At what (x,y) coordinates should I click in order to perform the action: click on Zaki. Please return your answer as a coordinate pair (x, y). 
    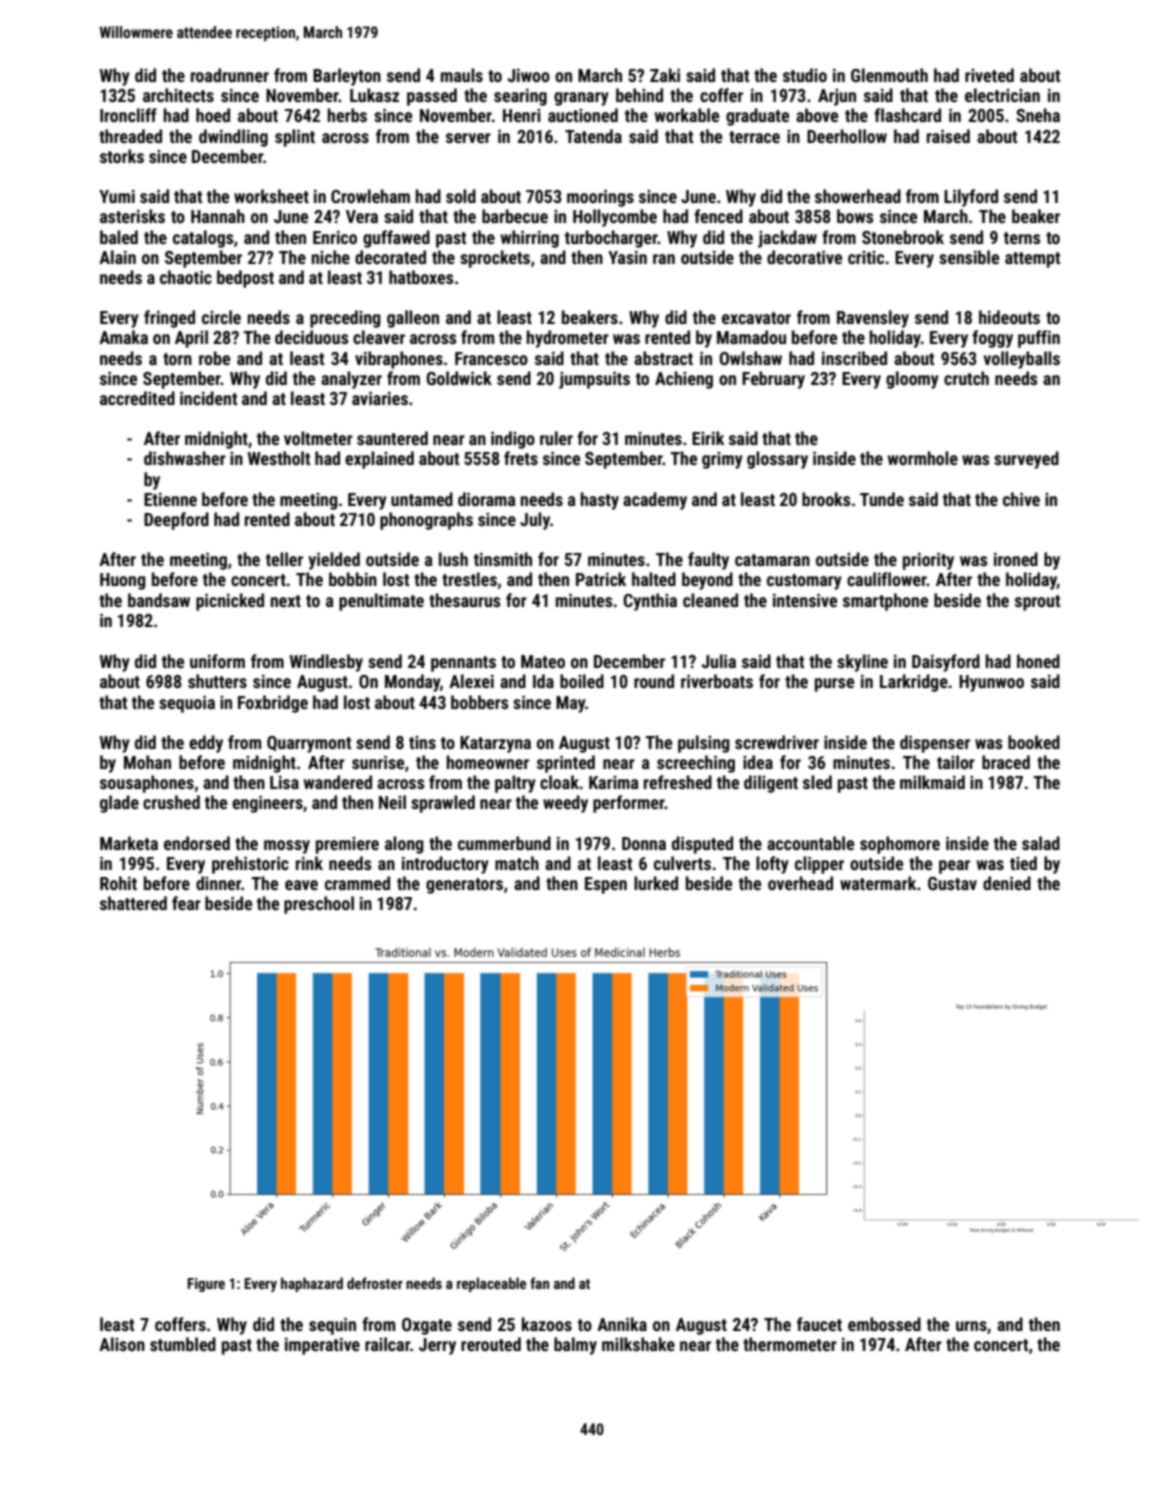
    Looking at the image, I should click on (665, 75).
